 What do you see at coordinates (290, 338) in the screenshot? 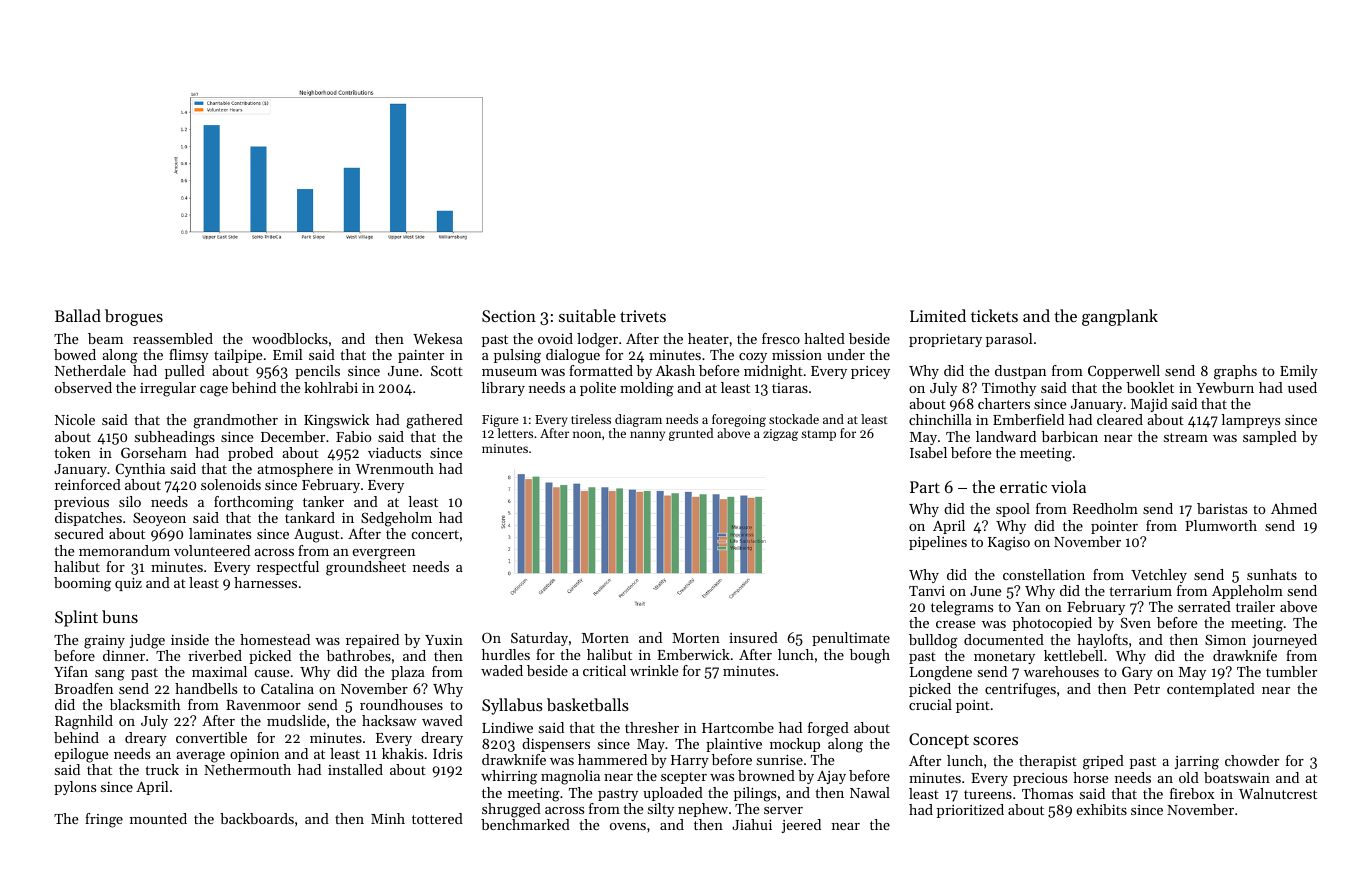
I see `woodblocks` at bounding box center [290, 338].
